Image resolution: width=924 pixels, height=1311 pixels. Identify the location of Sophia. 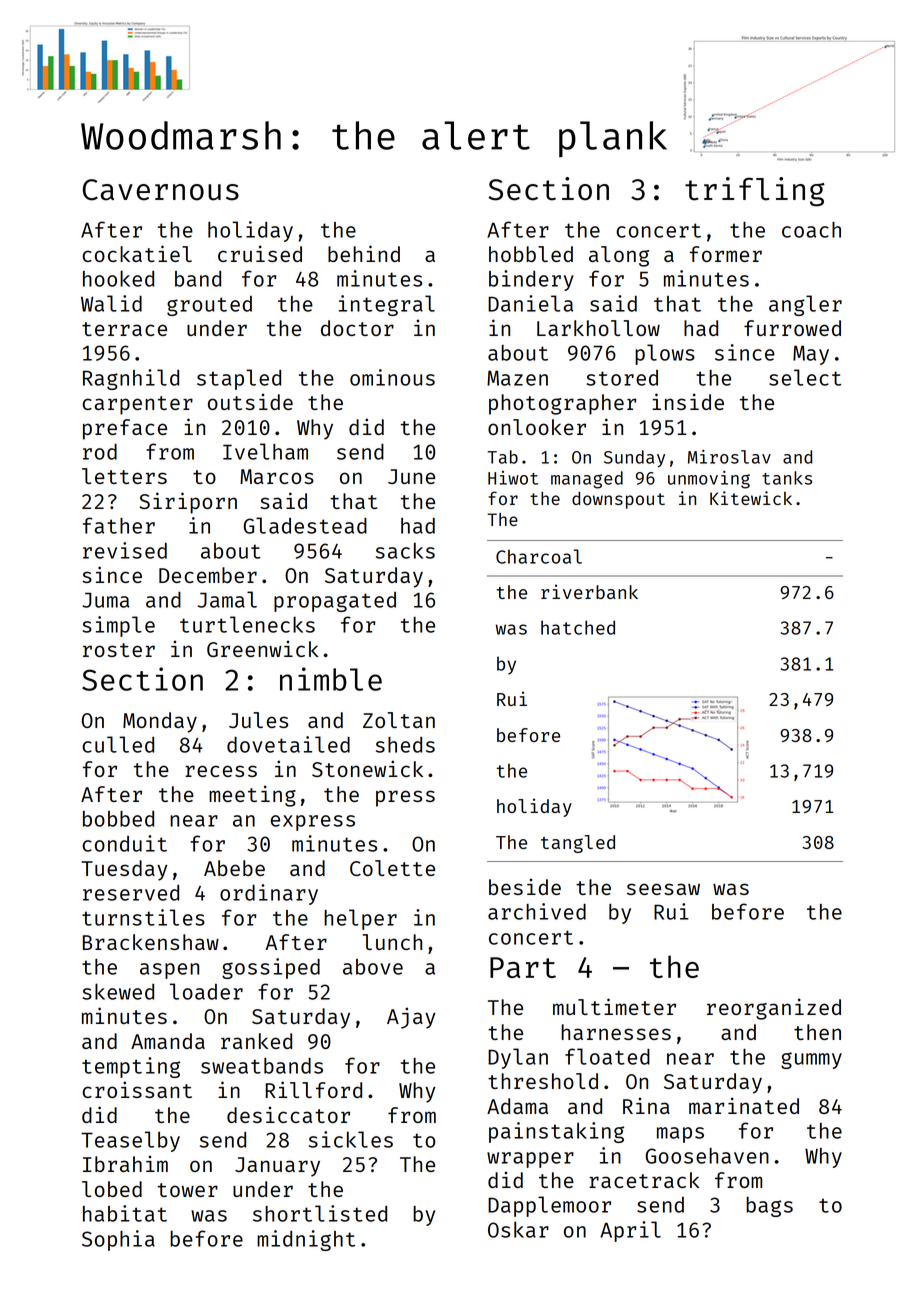
(118, 1240).
